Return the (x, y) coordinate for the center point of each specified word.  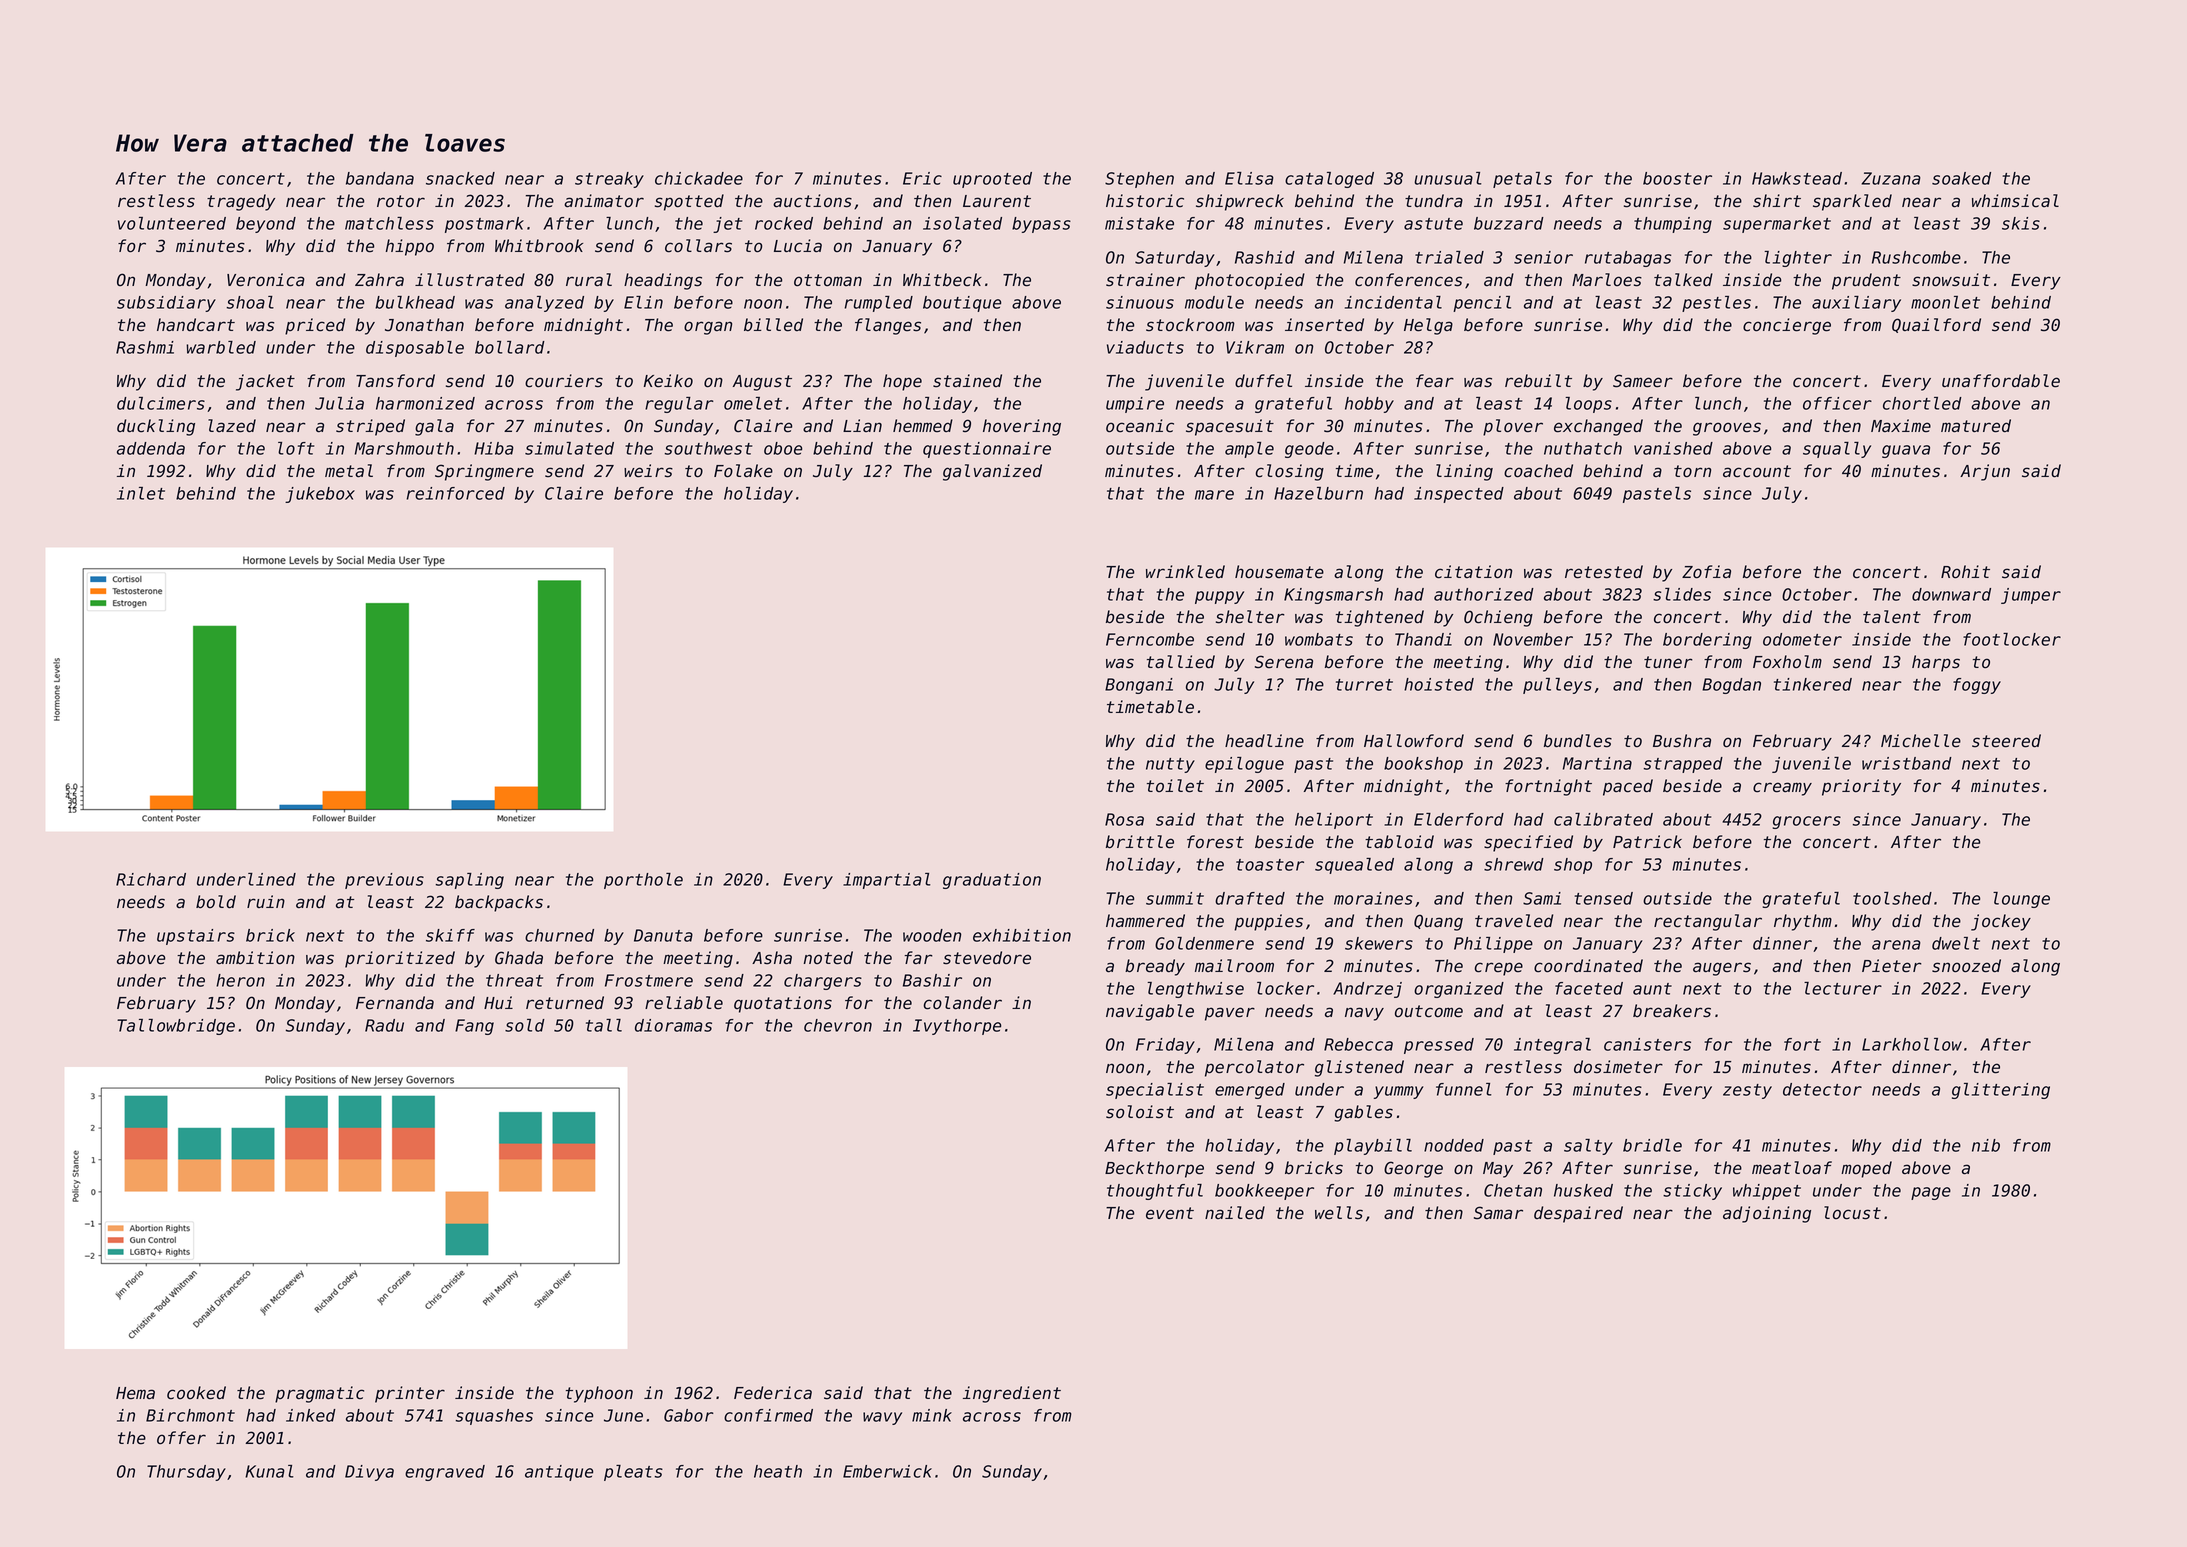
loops (1588, 405)
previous (384, 881)
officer (1837, 403)
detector (1822, 1089)
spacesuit (1230, 427)
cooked (196, 1393)
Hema (135, 1393)
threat (514, 980)
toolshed (1892, 898)
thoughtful (1155, 1192)
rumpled (879, 304)
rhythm (1803, 922)
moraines (1373, 898)
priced (315, 326)
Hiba (494, 448)
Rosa (1124, 819)
